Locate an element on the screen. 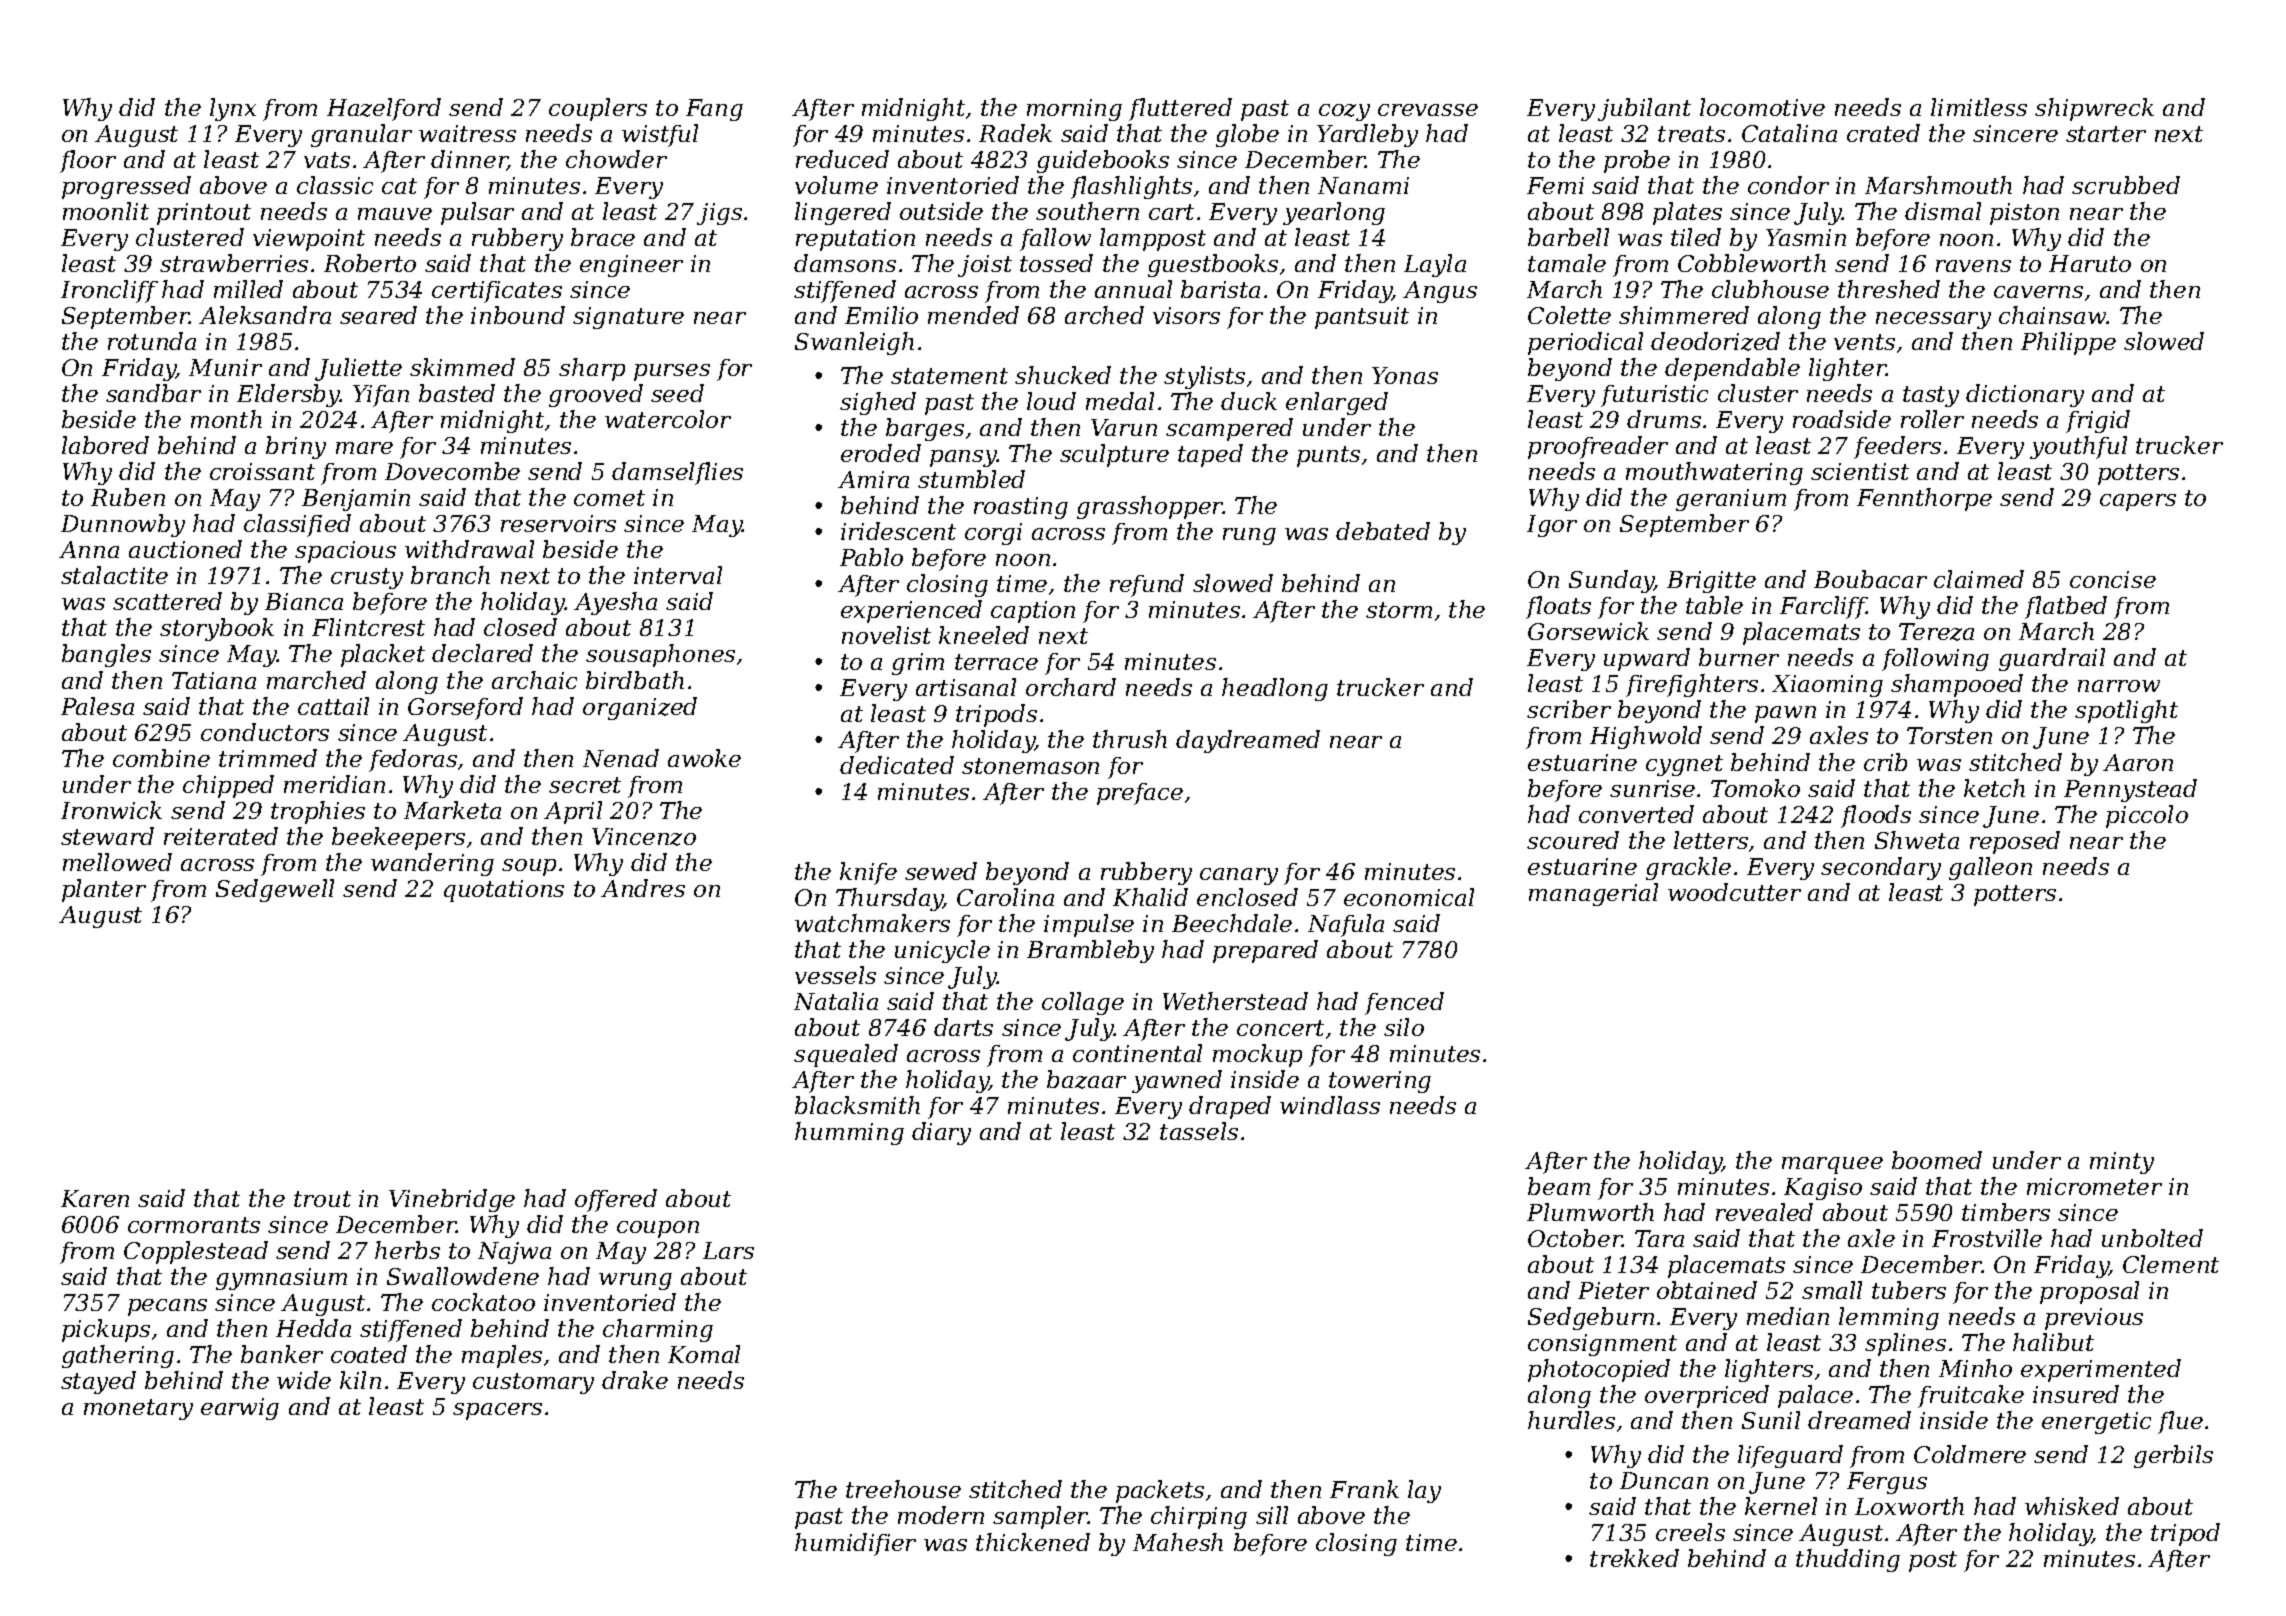  tassels is located at coordinates (1199, 1131).
